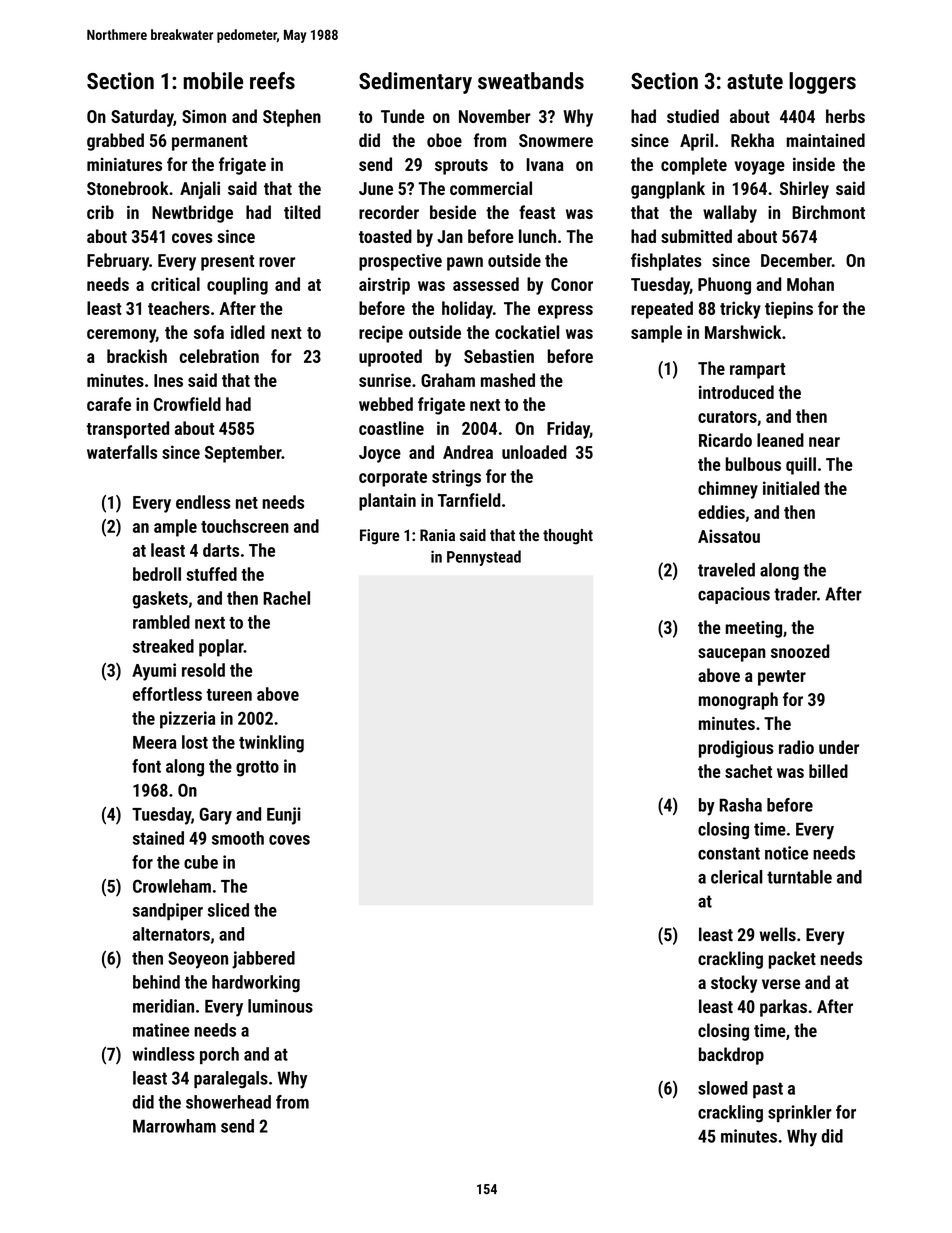  Describe the element at coordinates (229, 695) in the screenshot. I see `tureen` at that location.
